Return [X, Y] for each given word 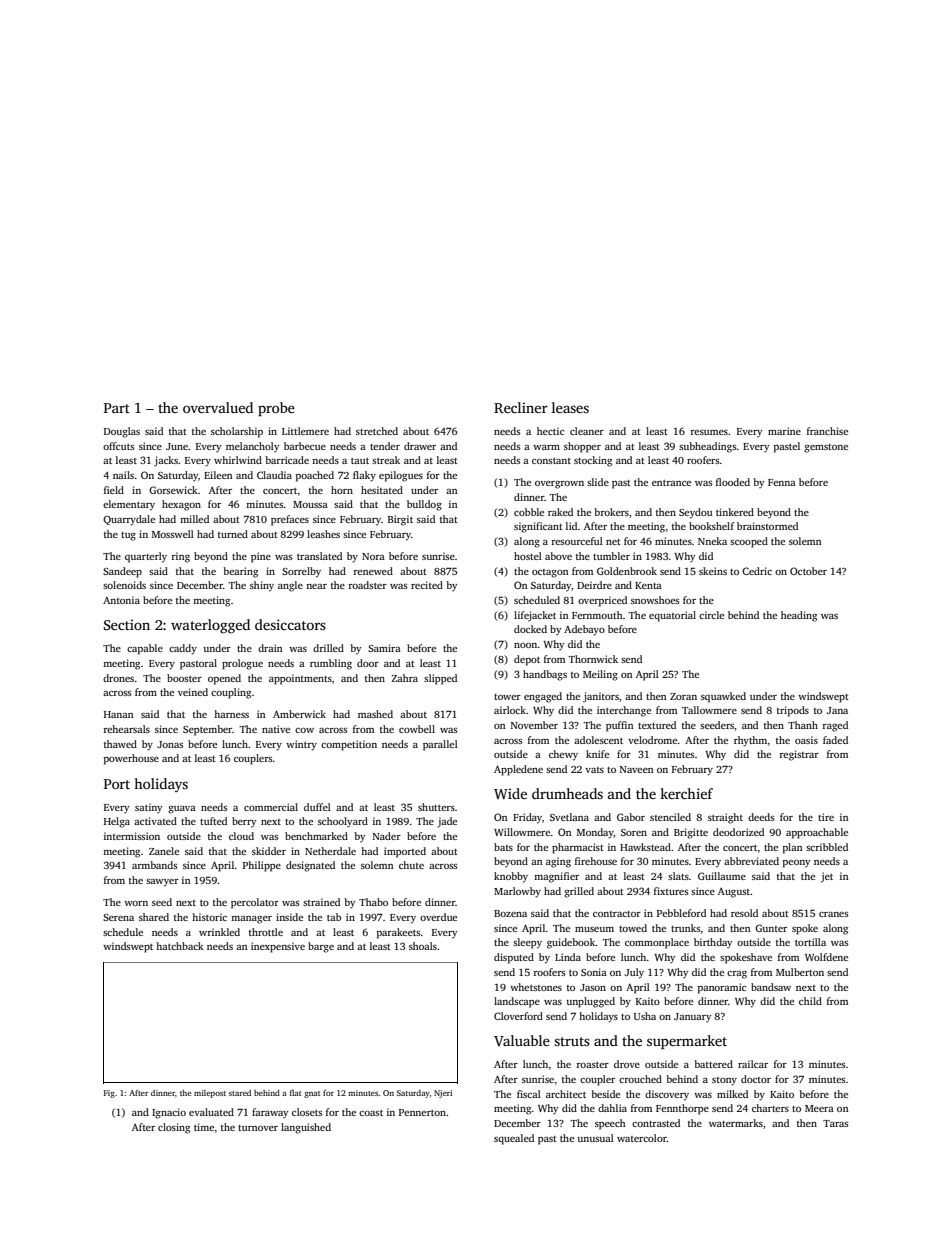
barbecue [305, 446]
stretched [377, 431]
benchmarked [316, 836]
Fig [109, 1094]
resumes [709, 432]
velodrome [652, 740]
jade [447, 822]
